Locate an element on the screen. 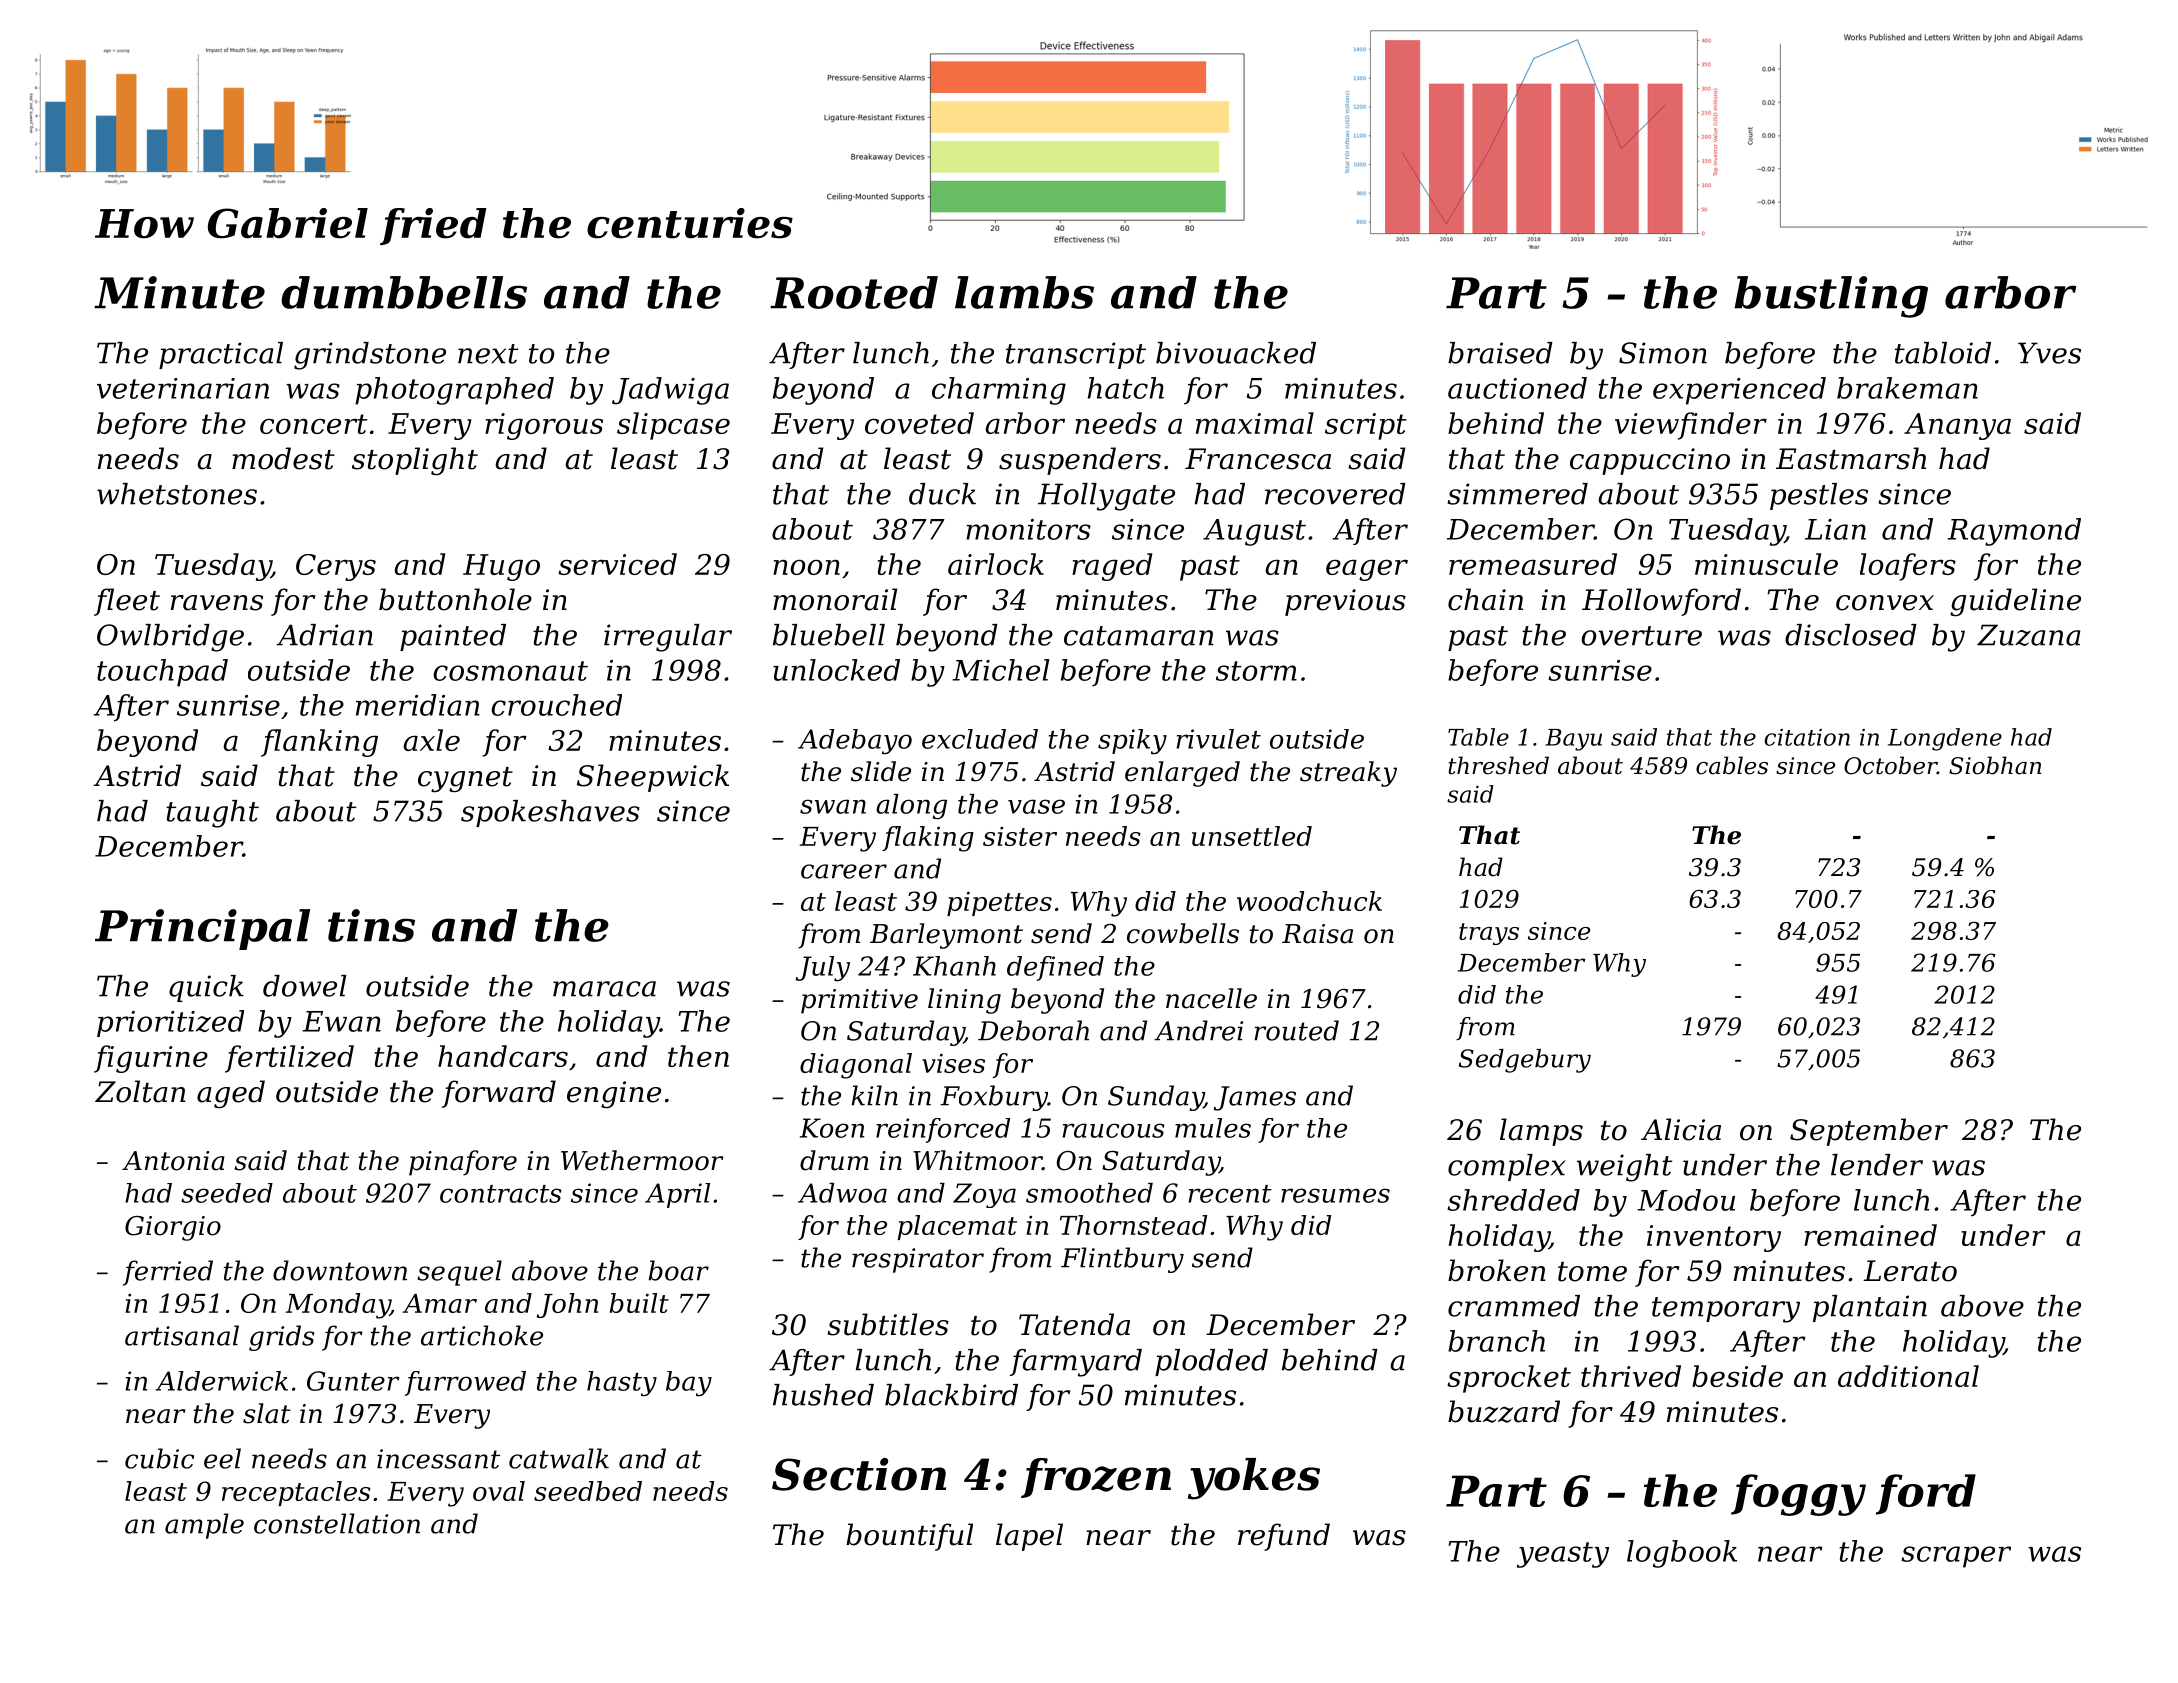 The height and width of the screenshot is (1683, 2178). spokeshaves is located at coordinates (550, 813).
